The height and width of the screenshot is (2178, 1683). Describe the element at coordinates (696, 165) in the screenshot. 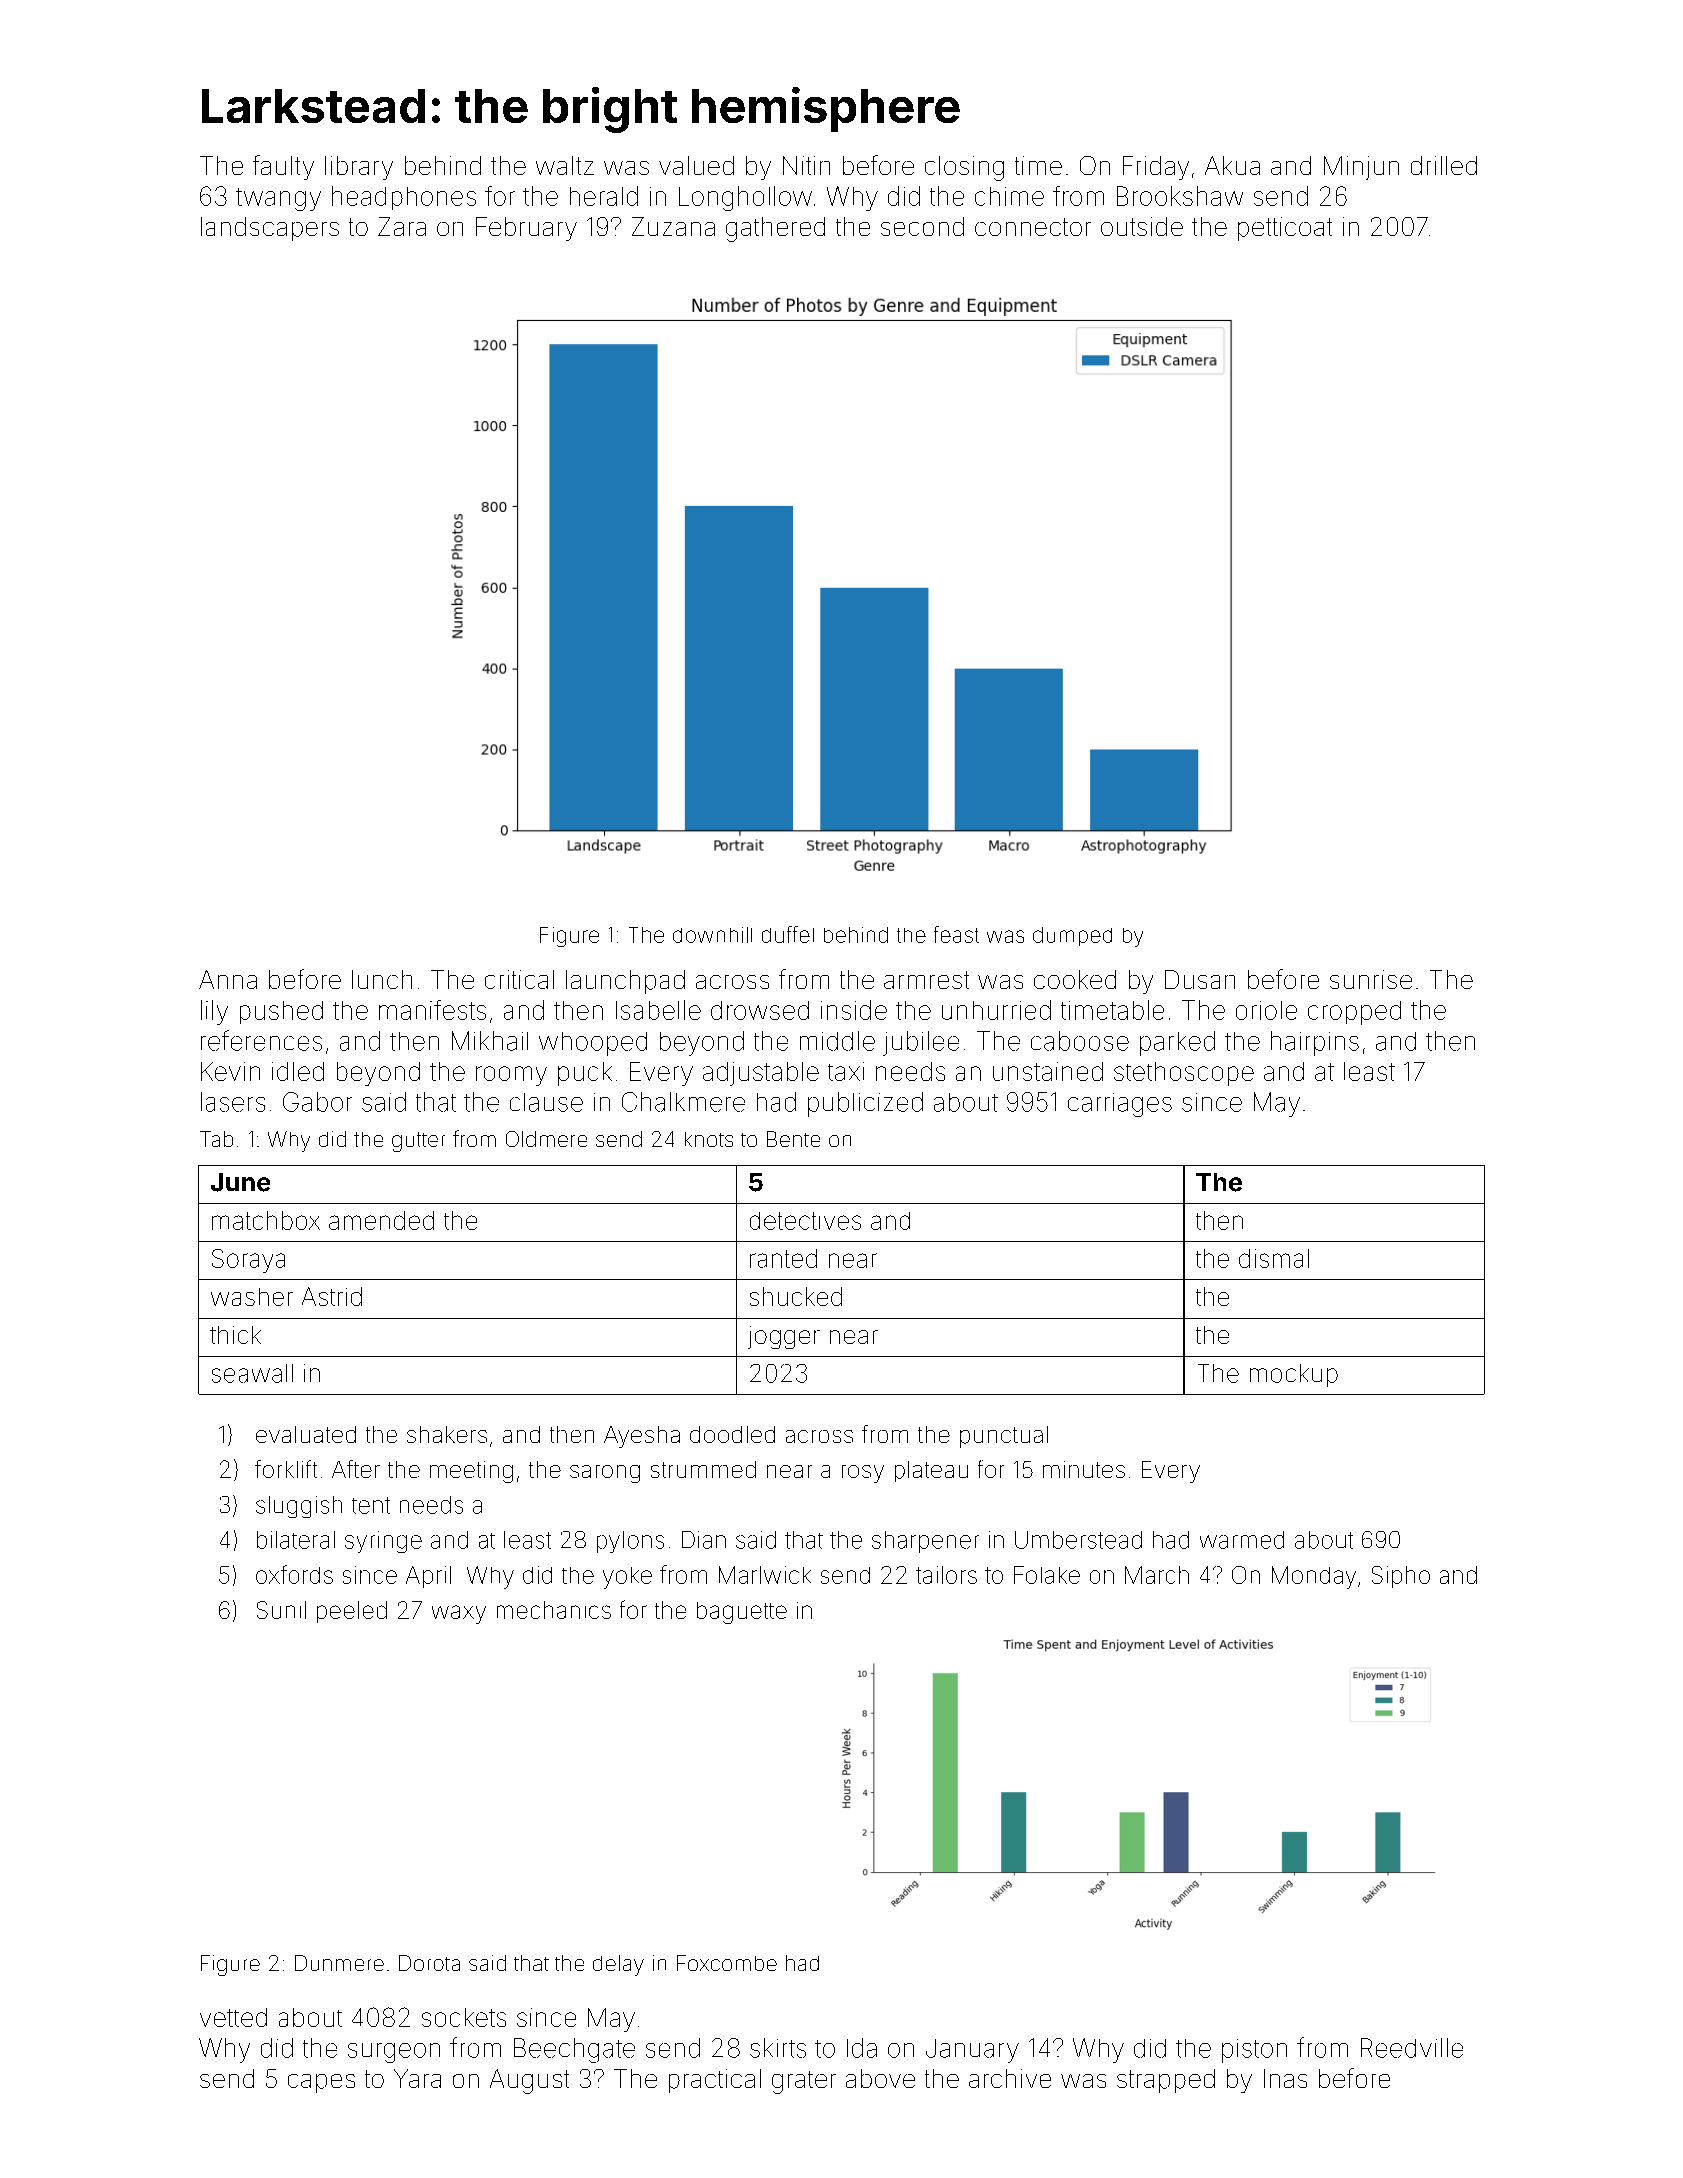

I see `valued` at that location.
